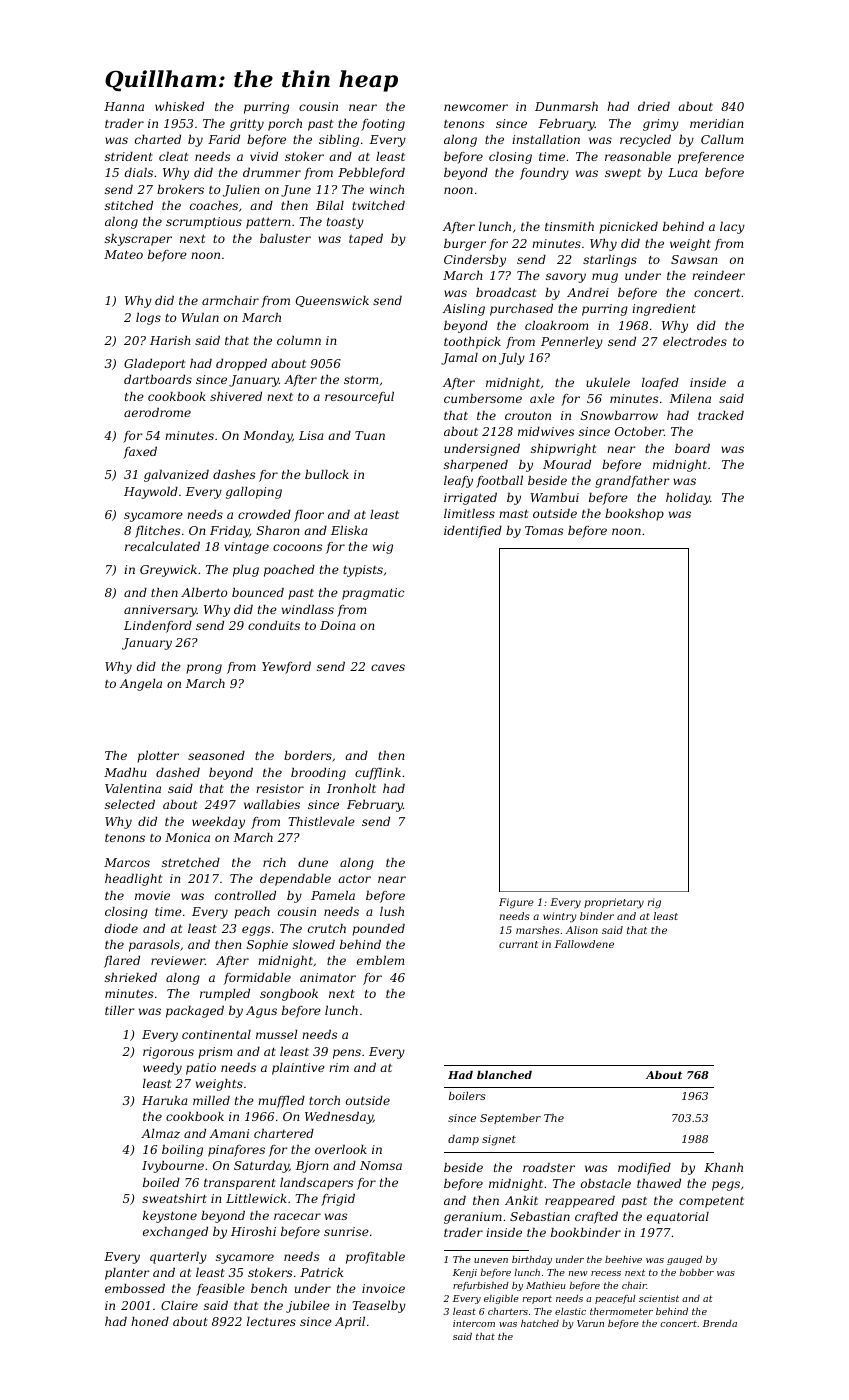  What do you see at coordinates (476, 107) in the page?
I see `newcomer` at bounding box center [476, 107].
